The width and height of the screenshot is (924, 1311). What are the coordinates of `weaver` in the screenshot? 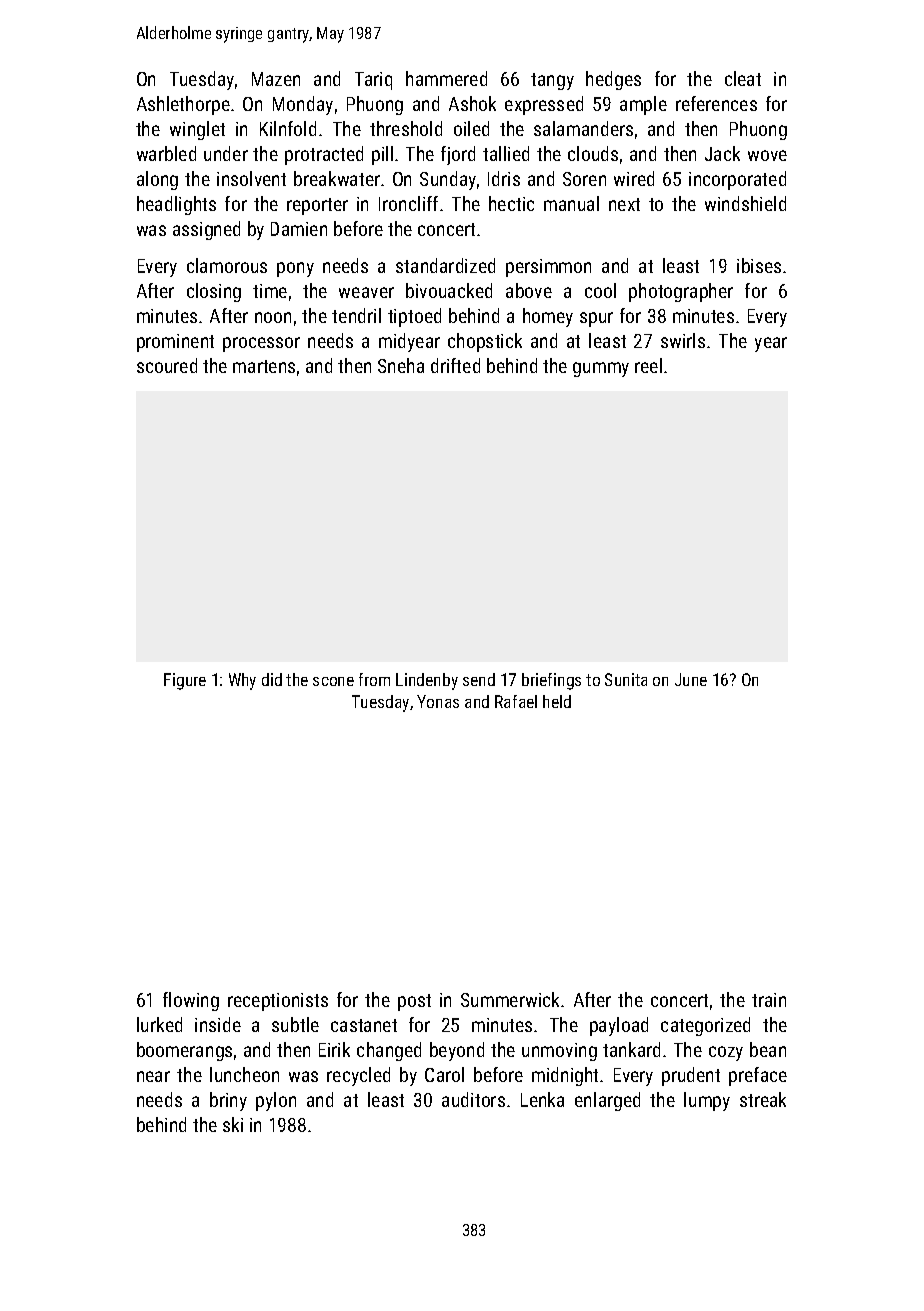 It's located at (366, 292).
